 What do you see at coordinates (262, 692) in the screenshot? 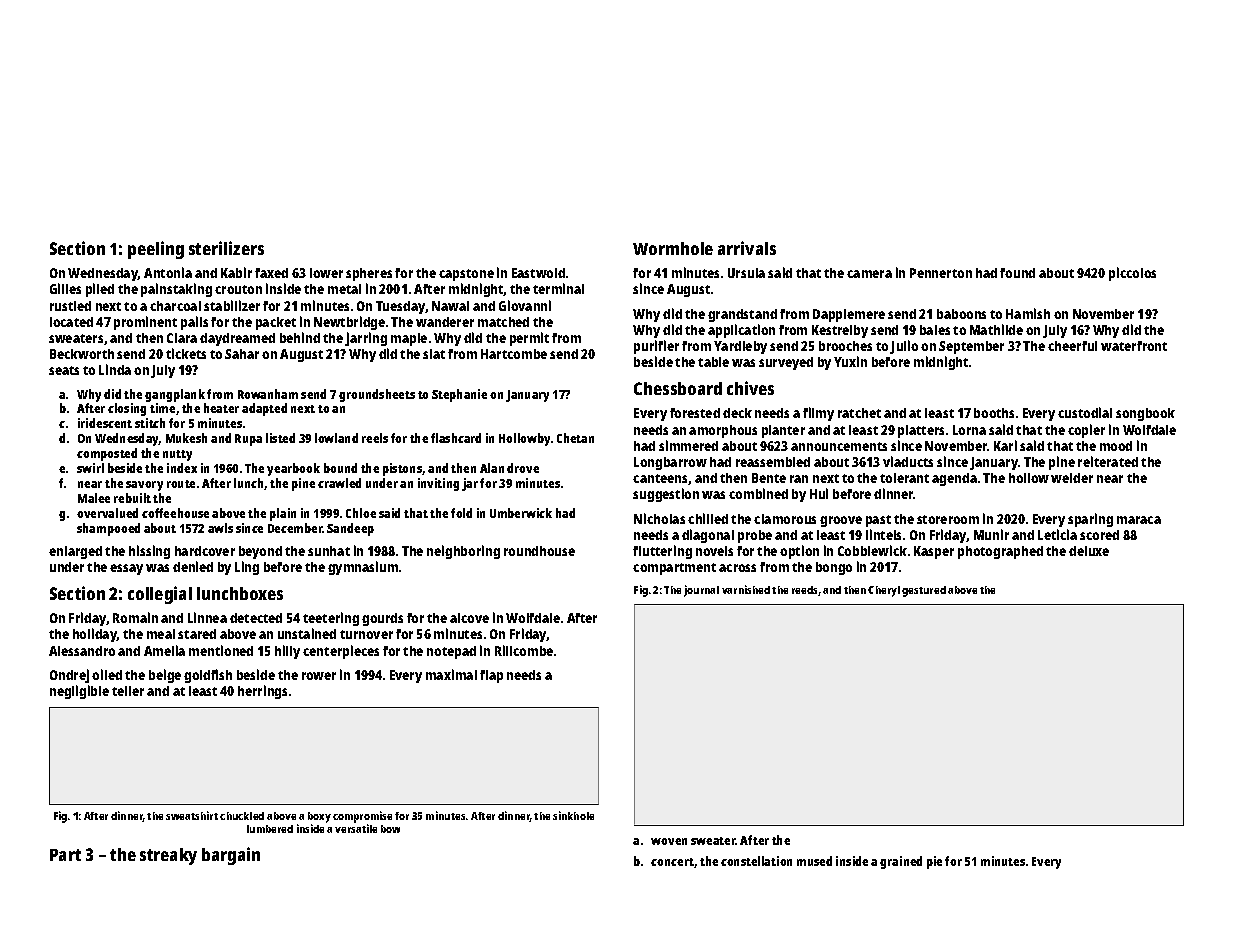
I see `herrings` at bounding box center [262, 692].
